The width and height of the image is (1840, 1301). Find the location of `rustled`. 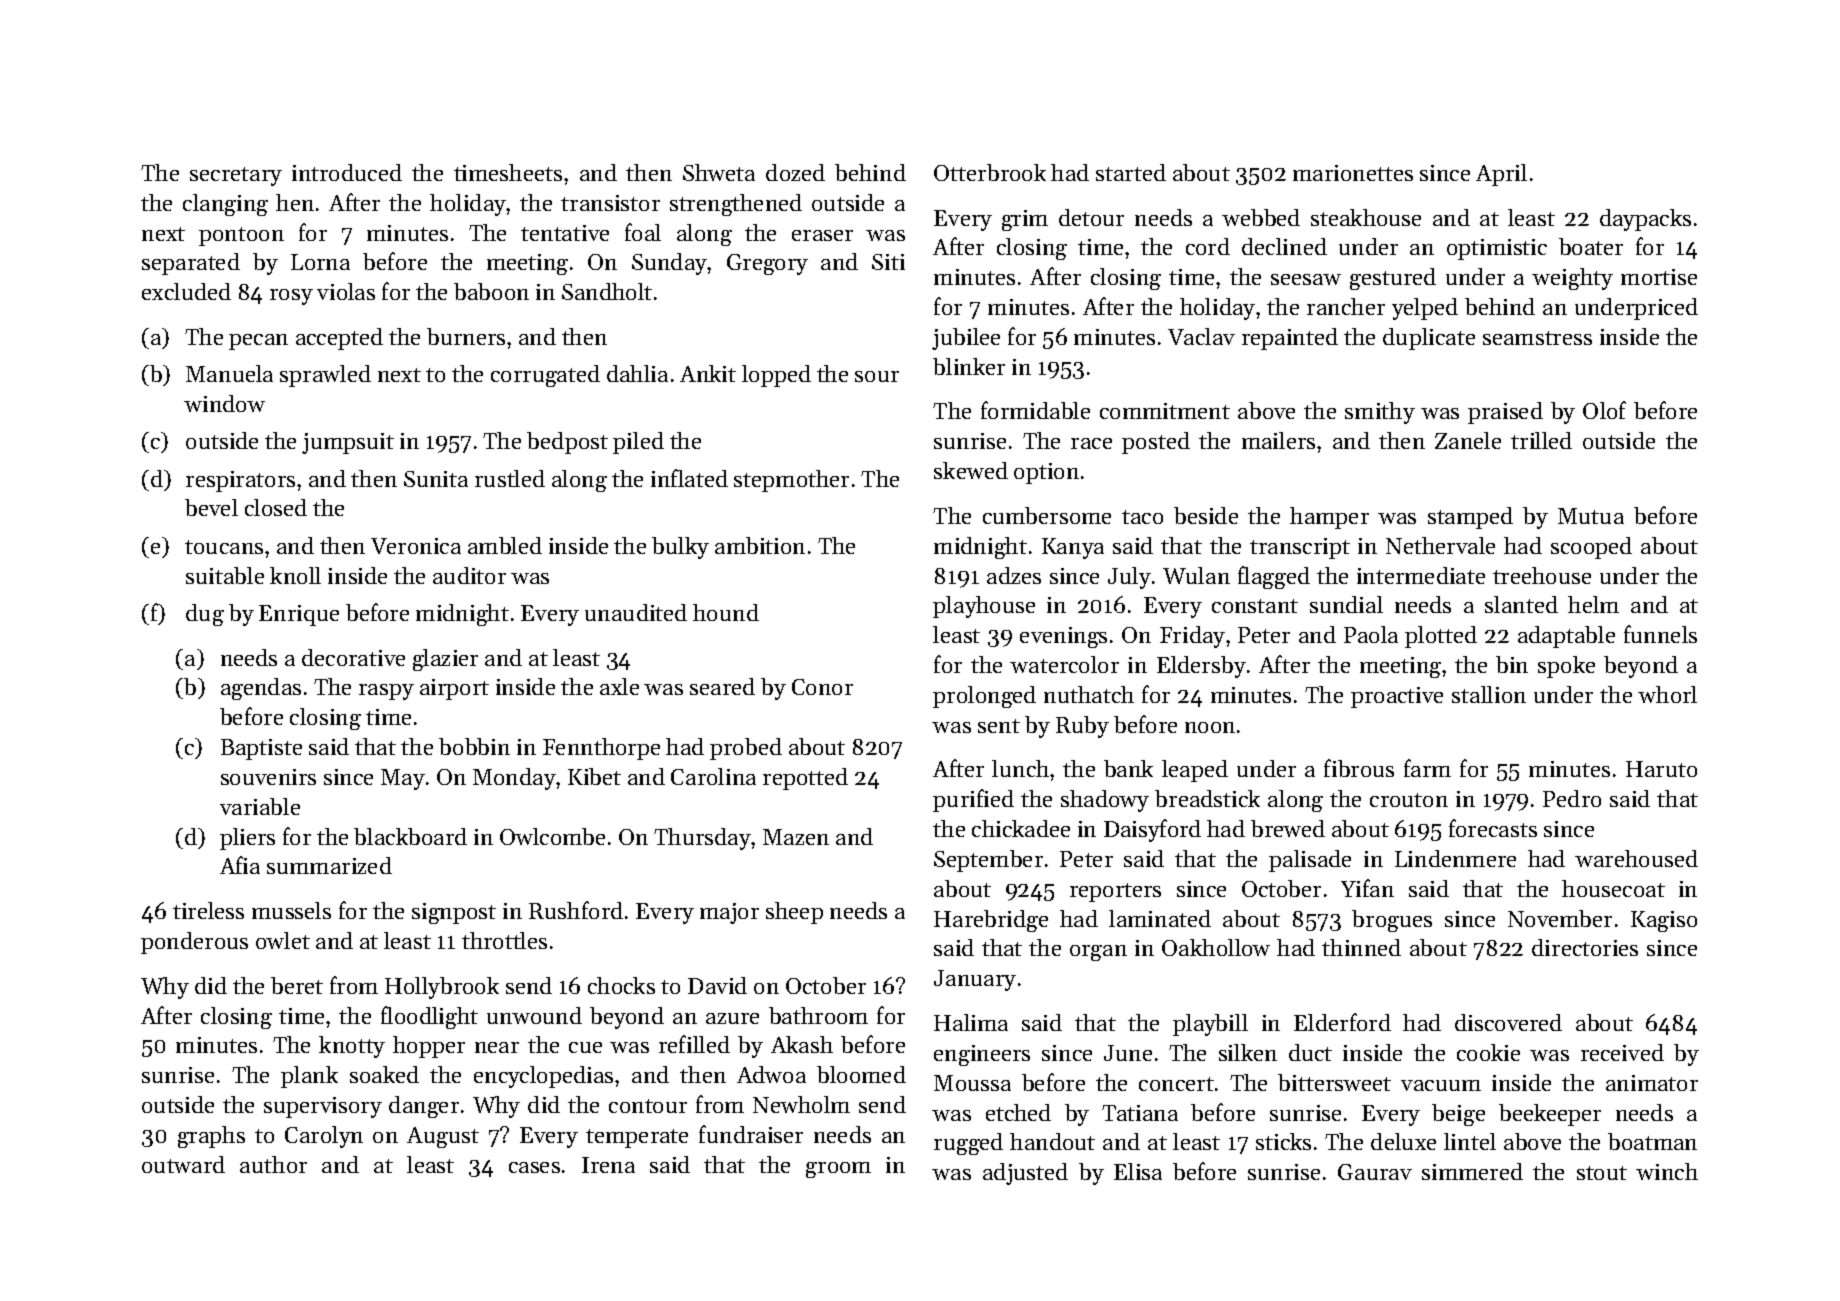

rustled is located at coordinates (510, 478).
